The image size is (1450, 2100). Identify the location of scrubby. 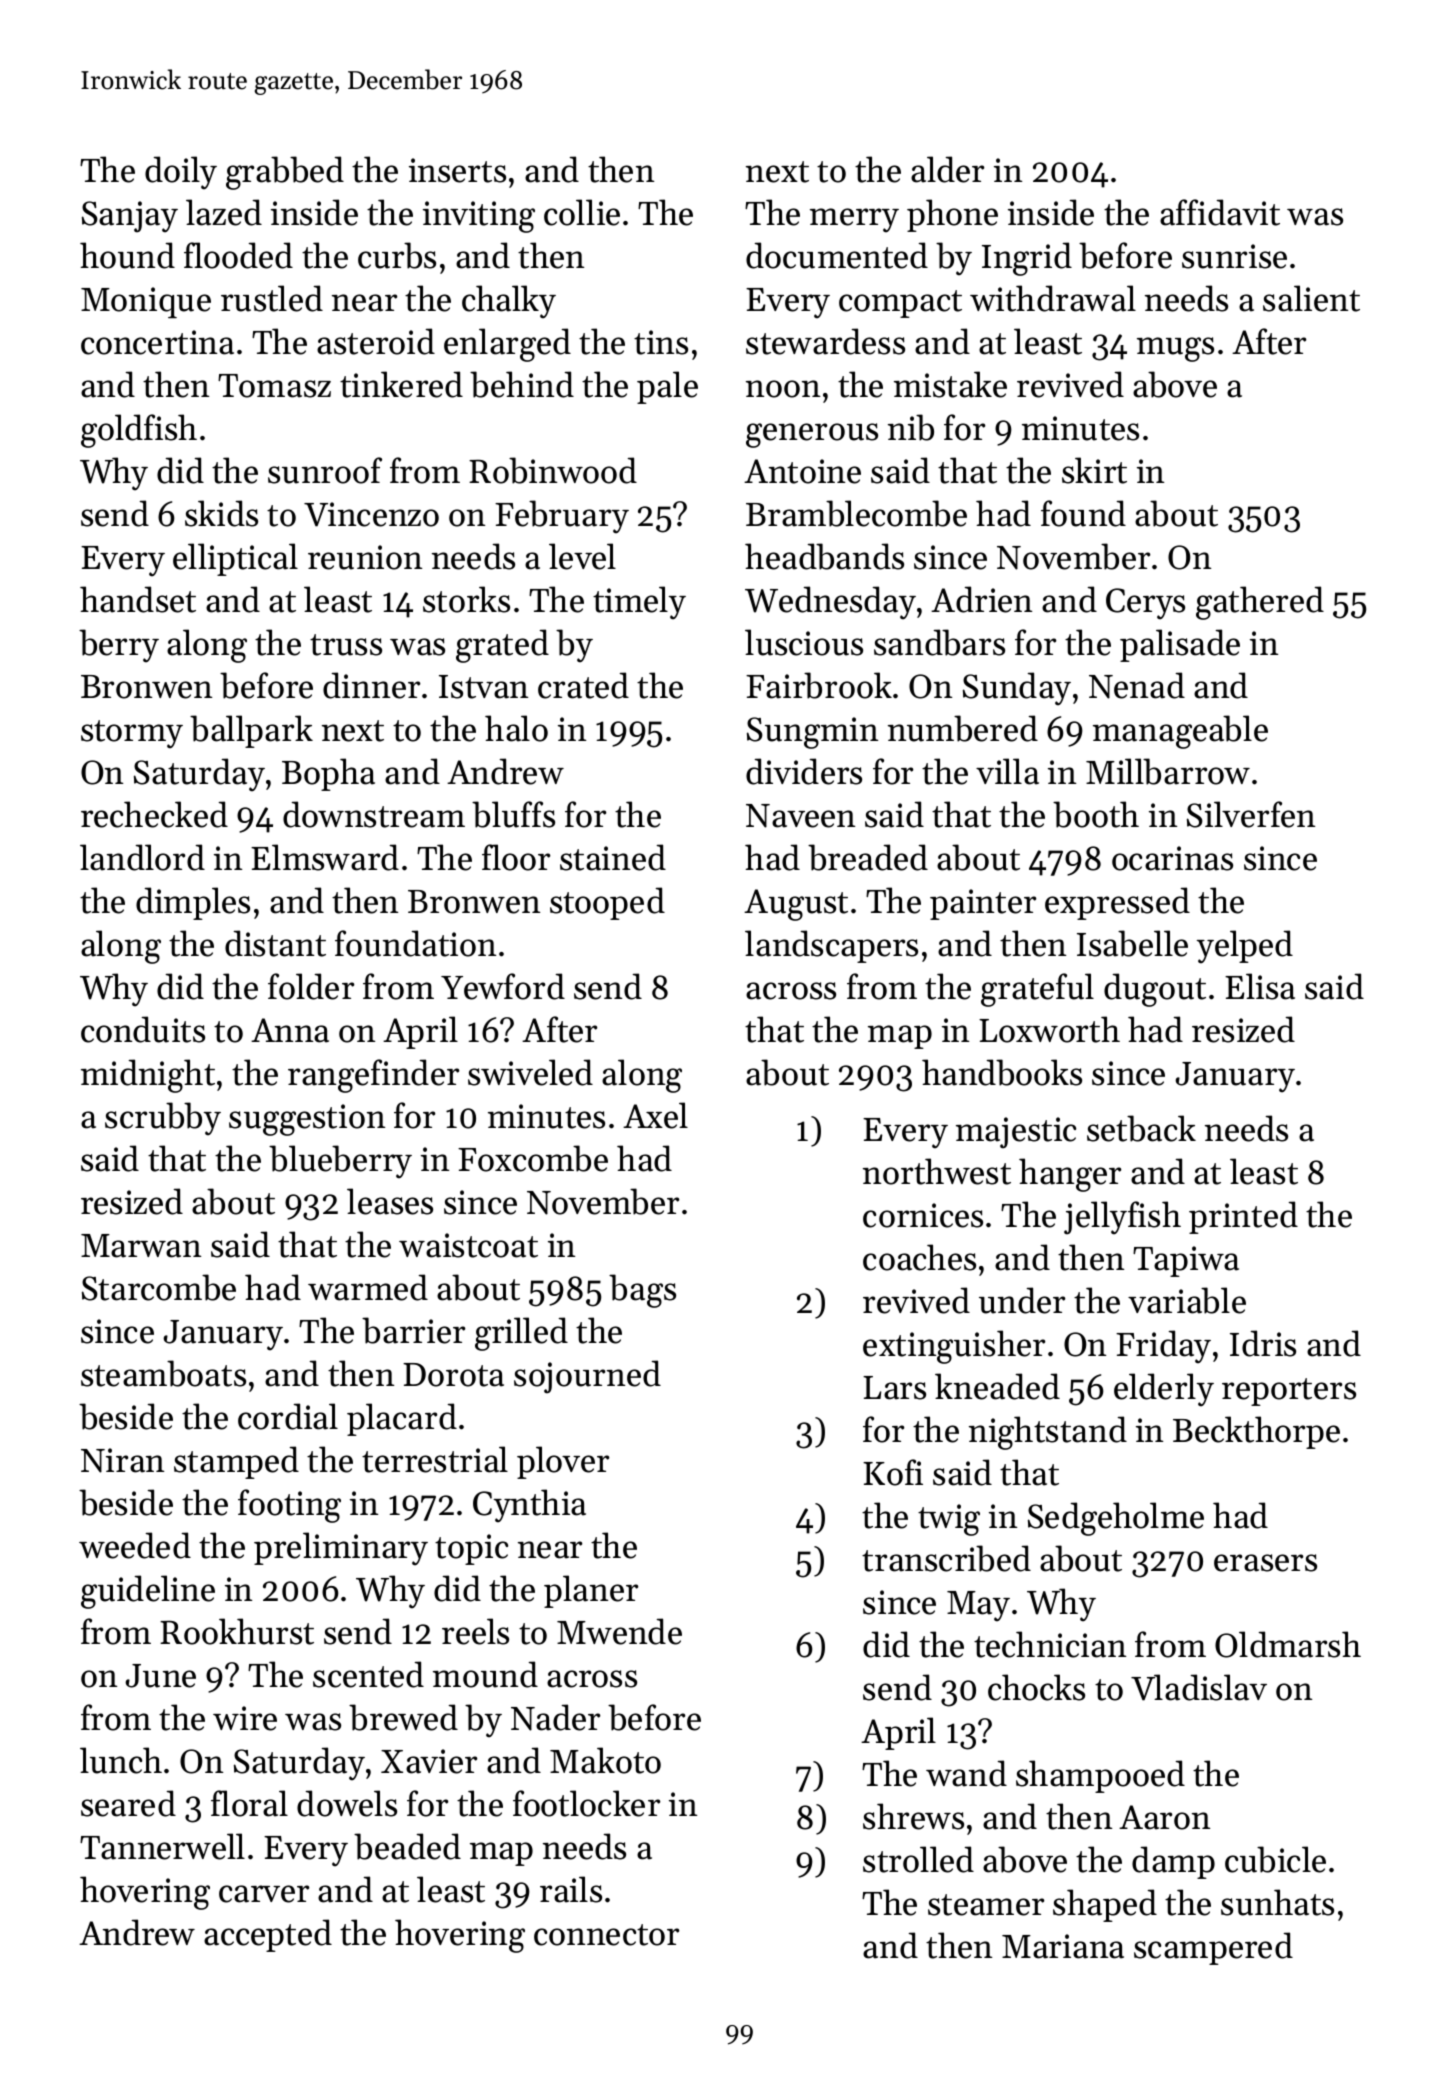
(163, 1119).
